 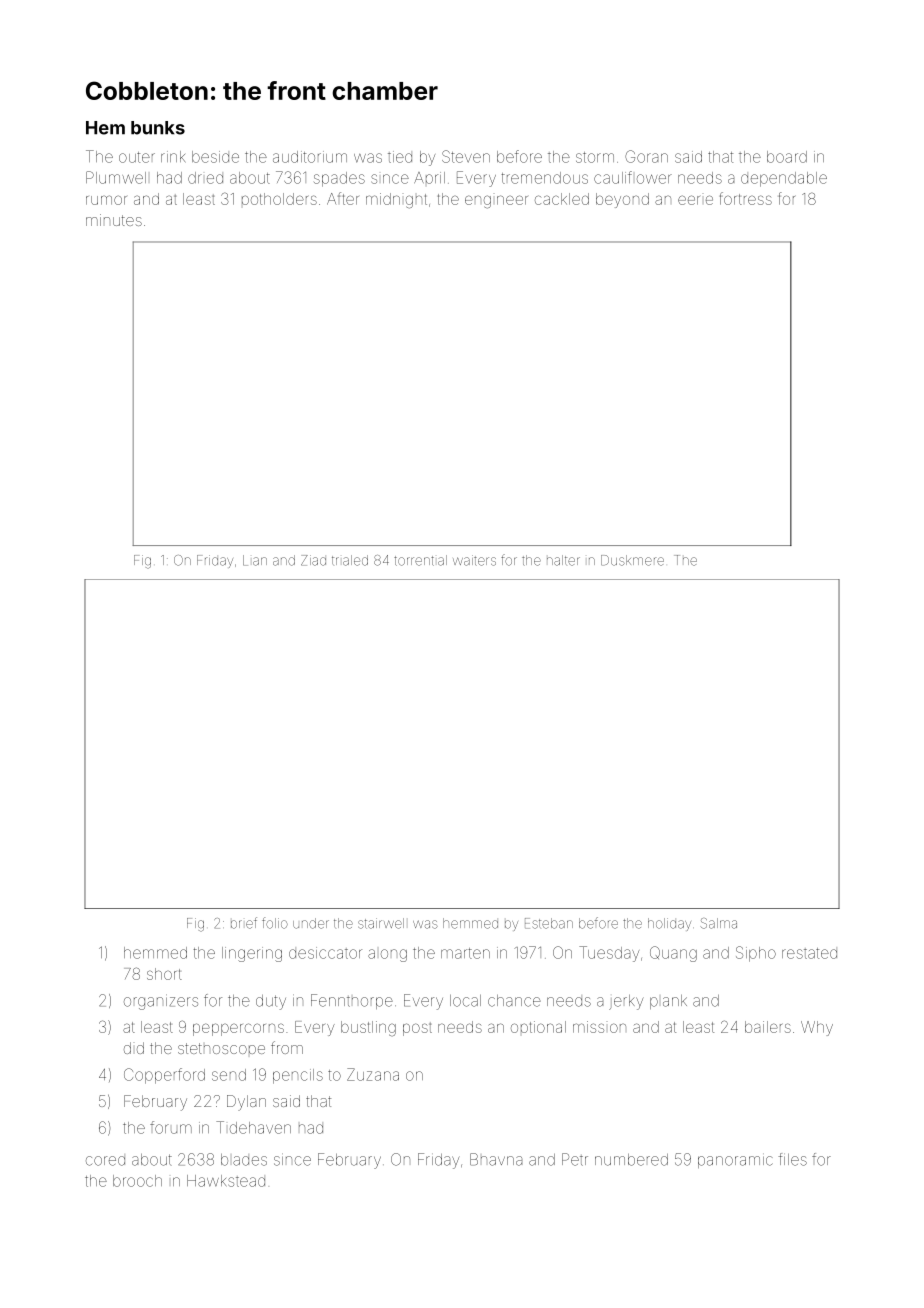 I want to click on dependable, so click(x=784, y=179).
